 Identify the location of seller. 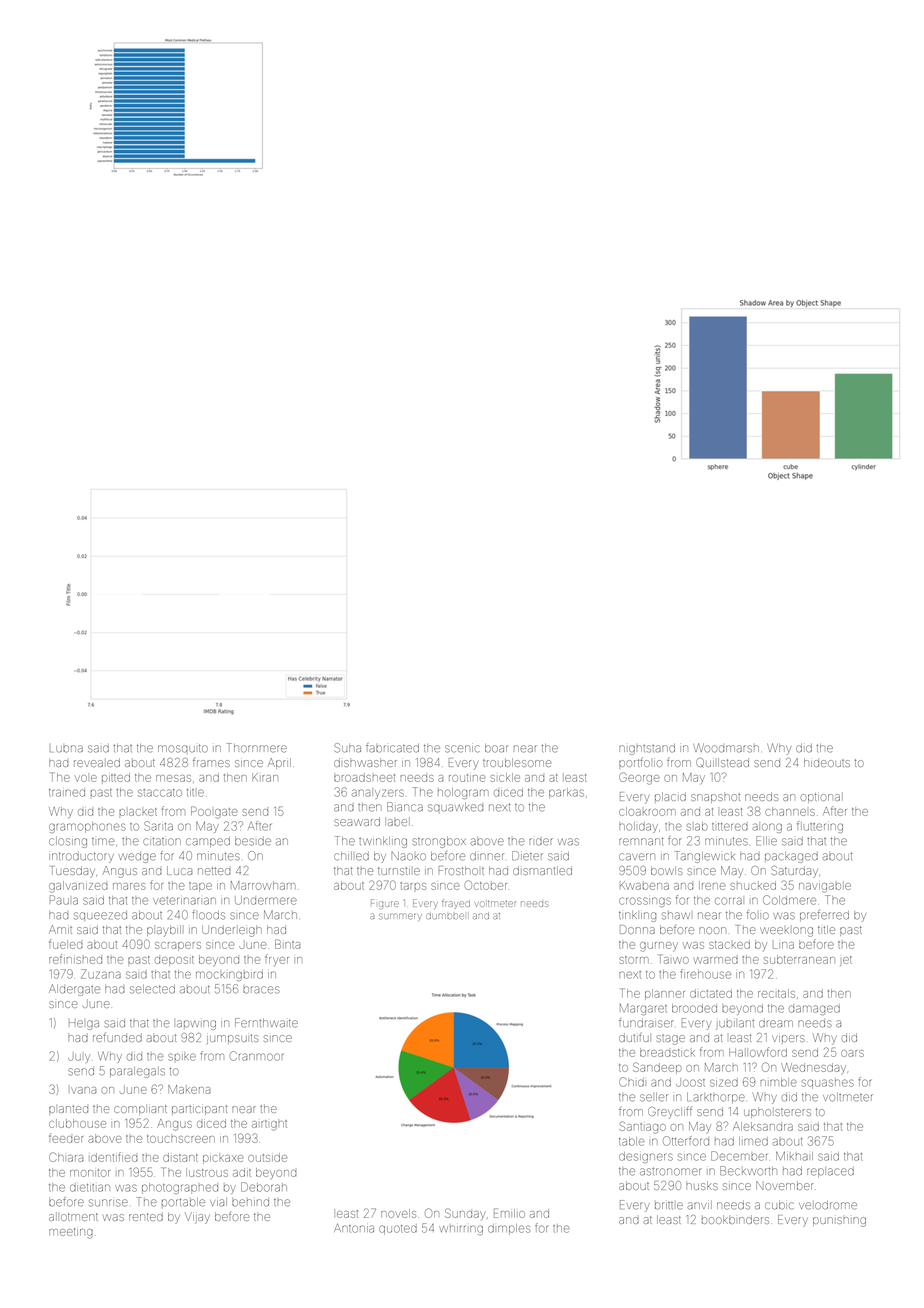
(654, 1097).
